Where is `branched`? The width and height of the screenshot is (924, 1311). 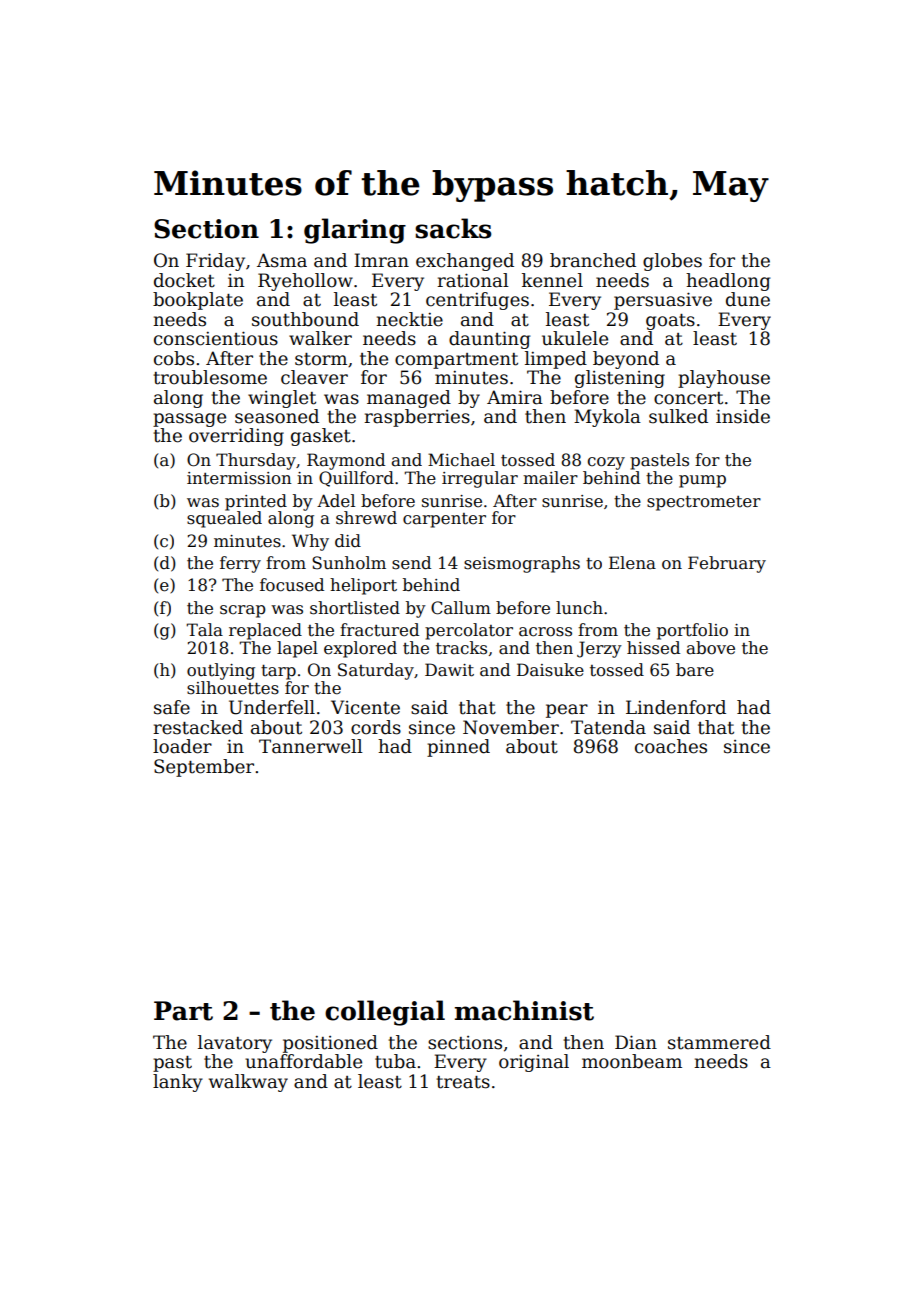 branched is located at coordinates (593, 260).
